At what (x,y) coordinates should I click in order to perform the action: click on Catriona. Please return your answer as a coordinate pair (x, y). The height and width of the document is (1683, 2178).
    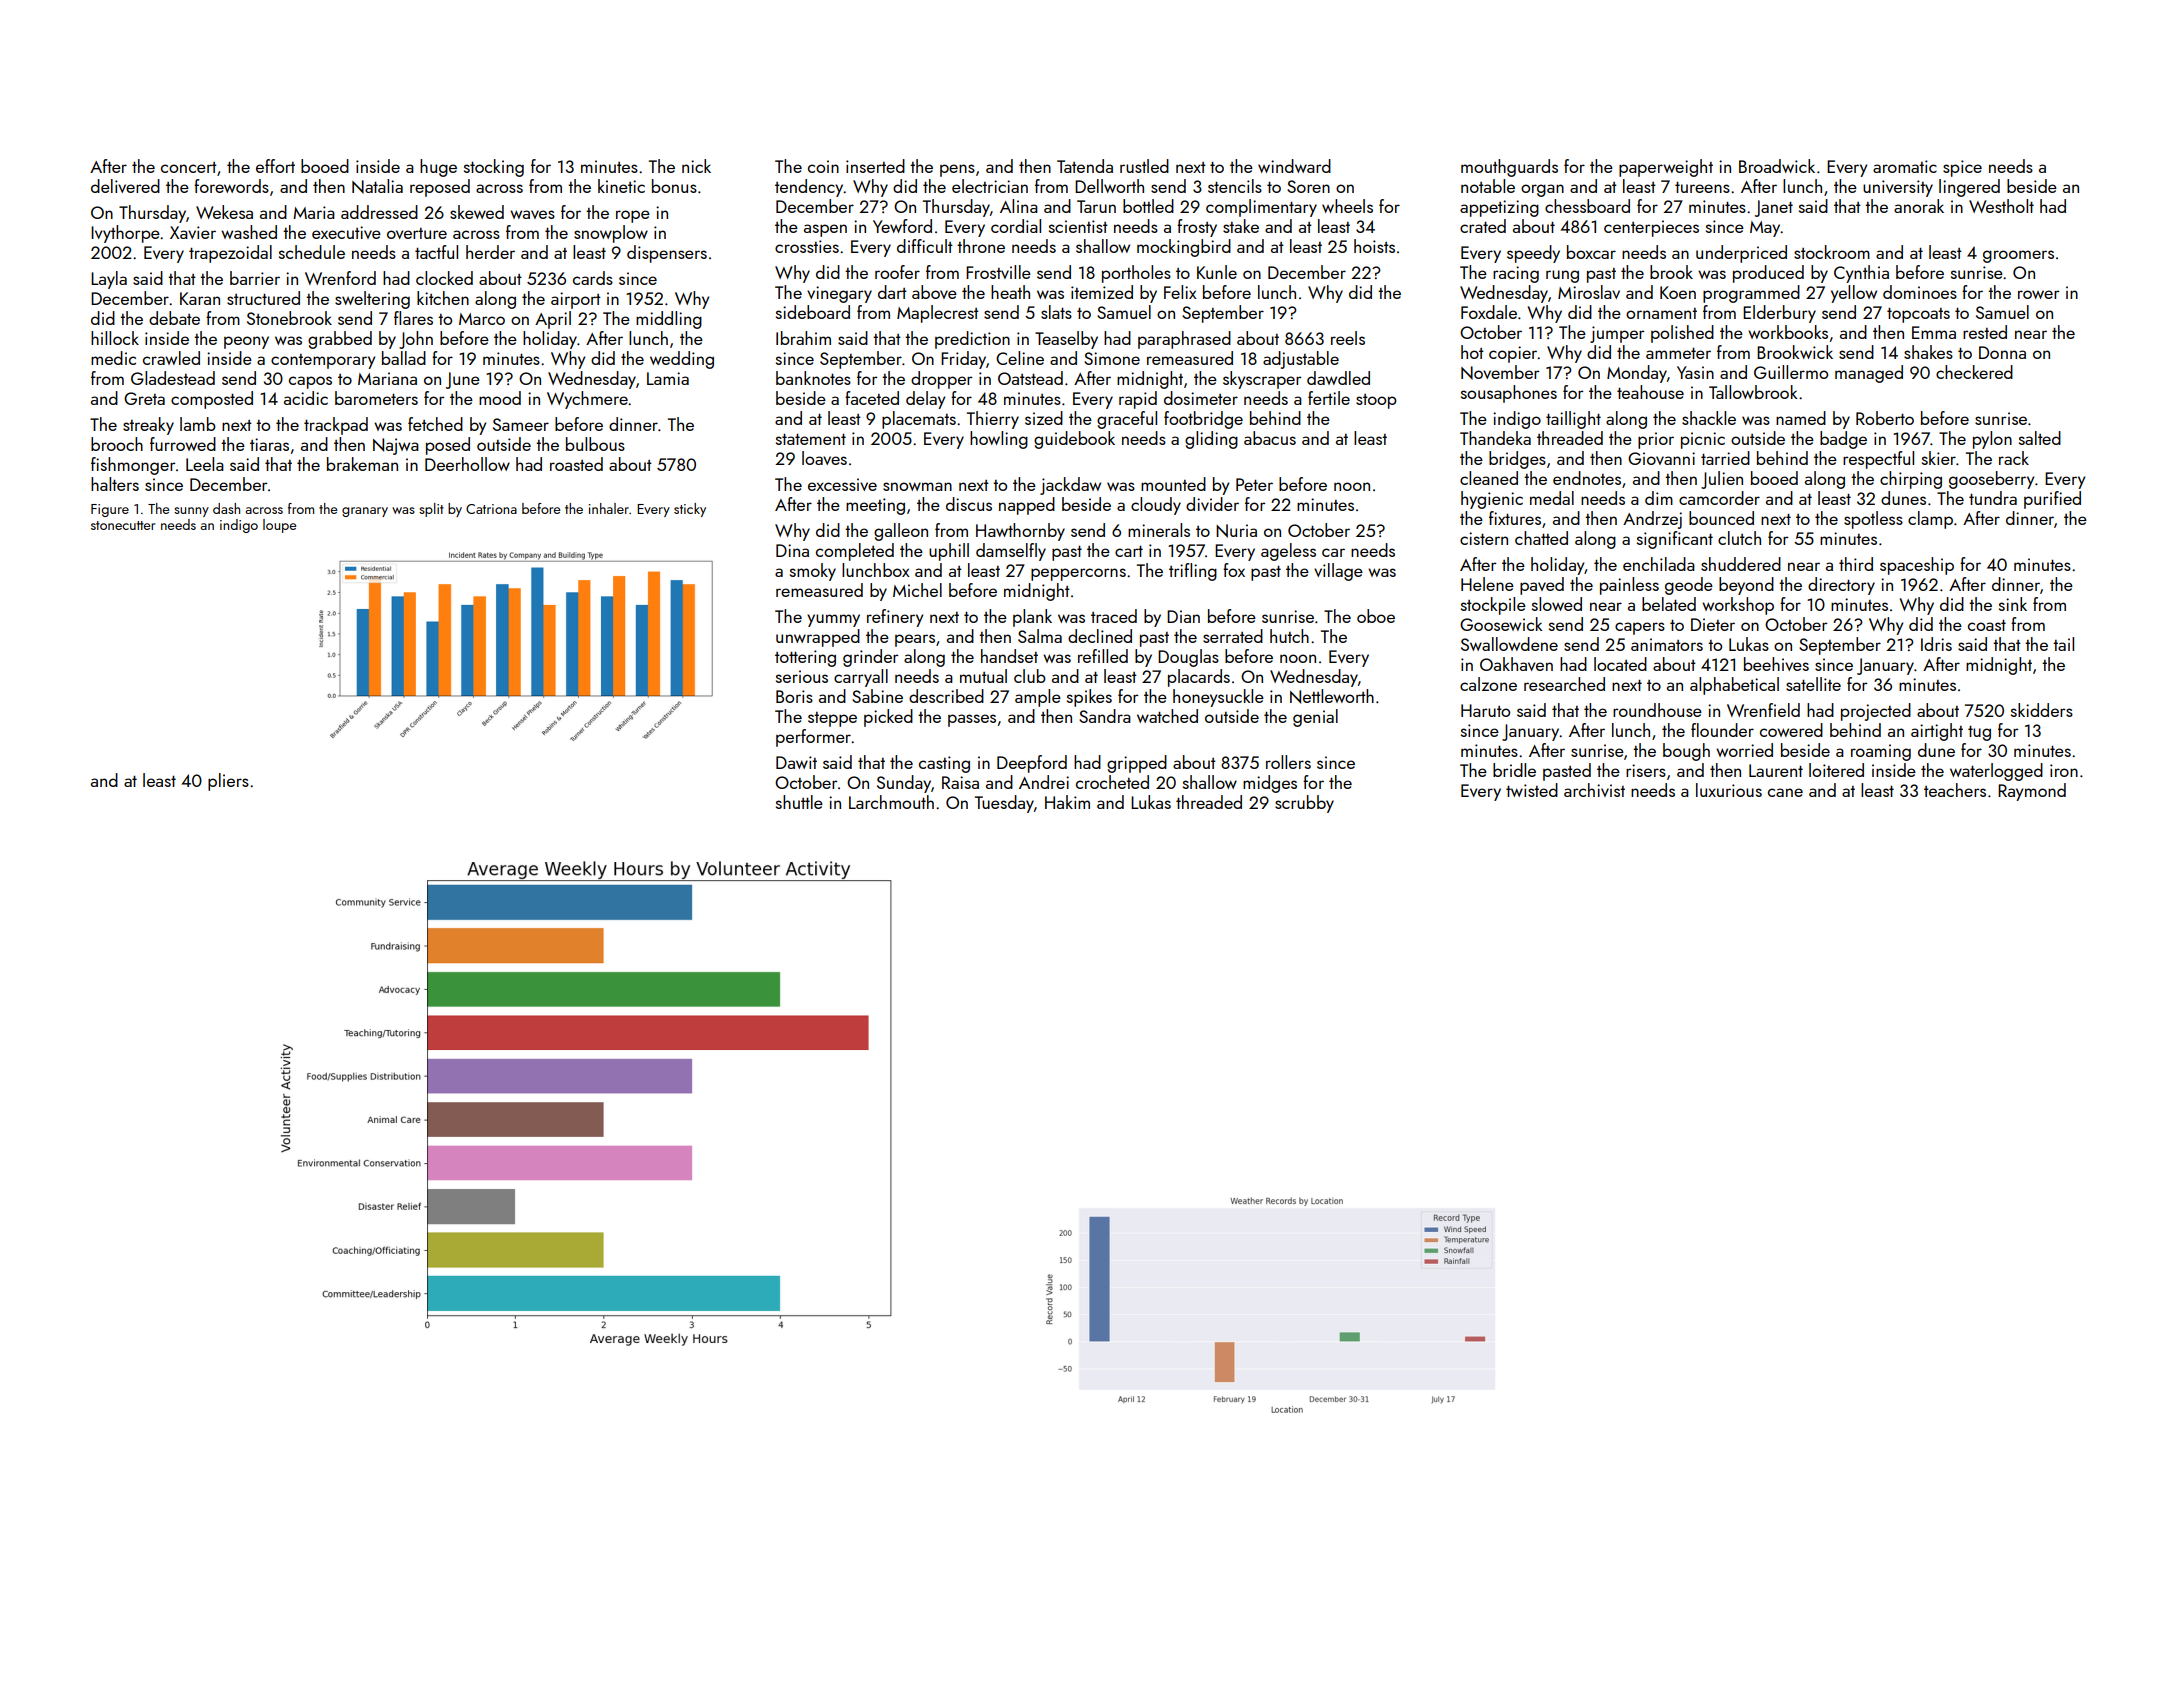
    Looking at the image, I should click on (491, 509).
